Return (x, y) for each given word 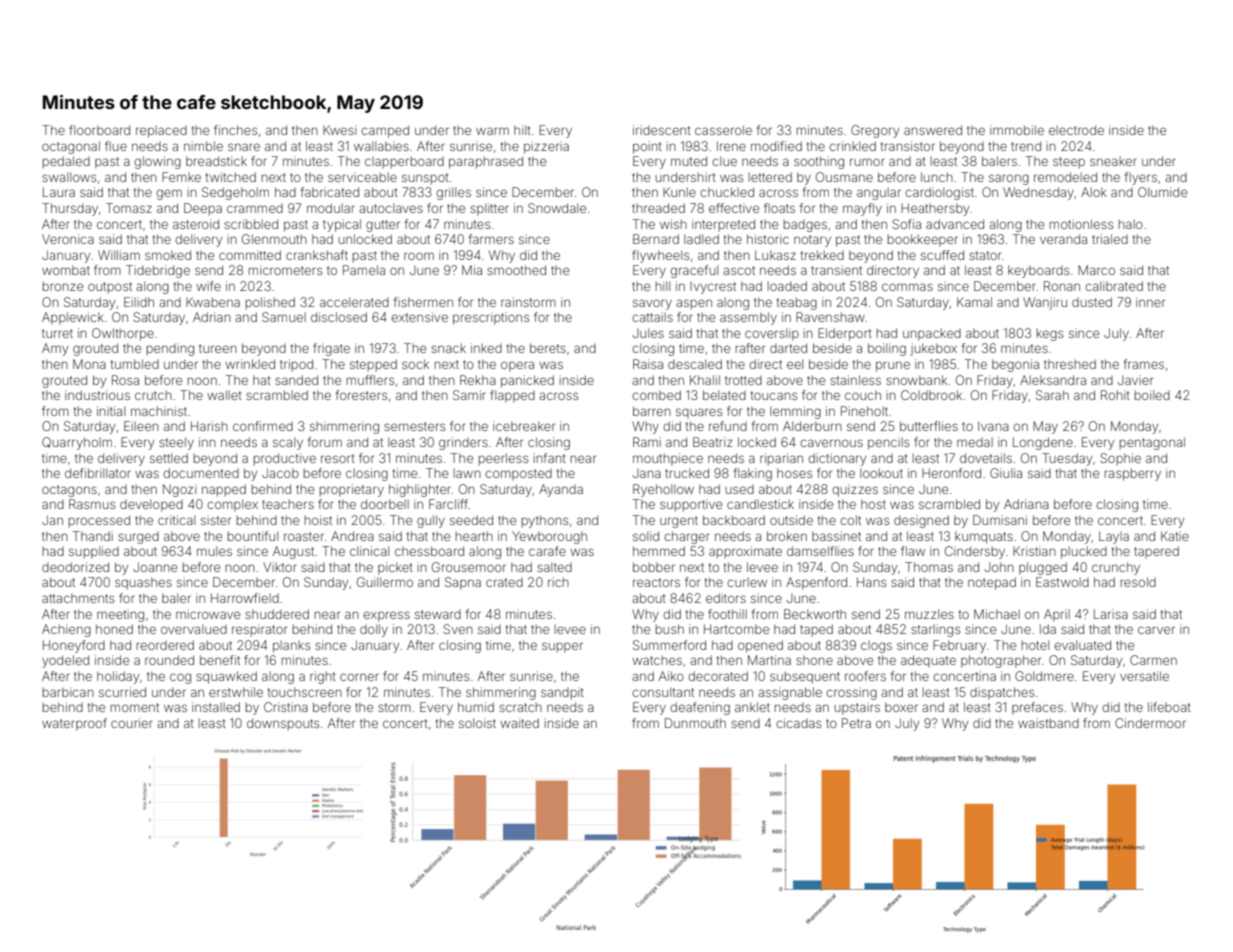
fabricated (330, 192)
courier (132, 723)
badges (805, 225)
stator (985, 255)
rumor (867, 162)
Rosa (125, 380)
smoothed (516, 270)
